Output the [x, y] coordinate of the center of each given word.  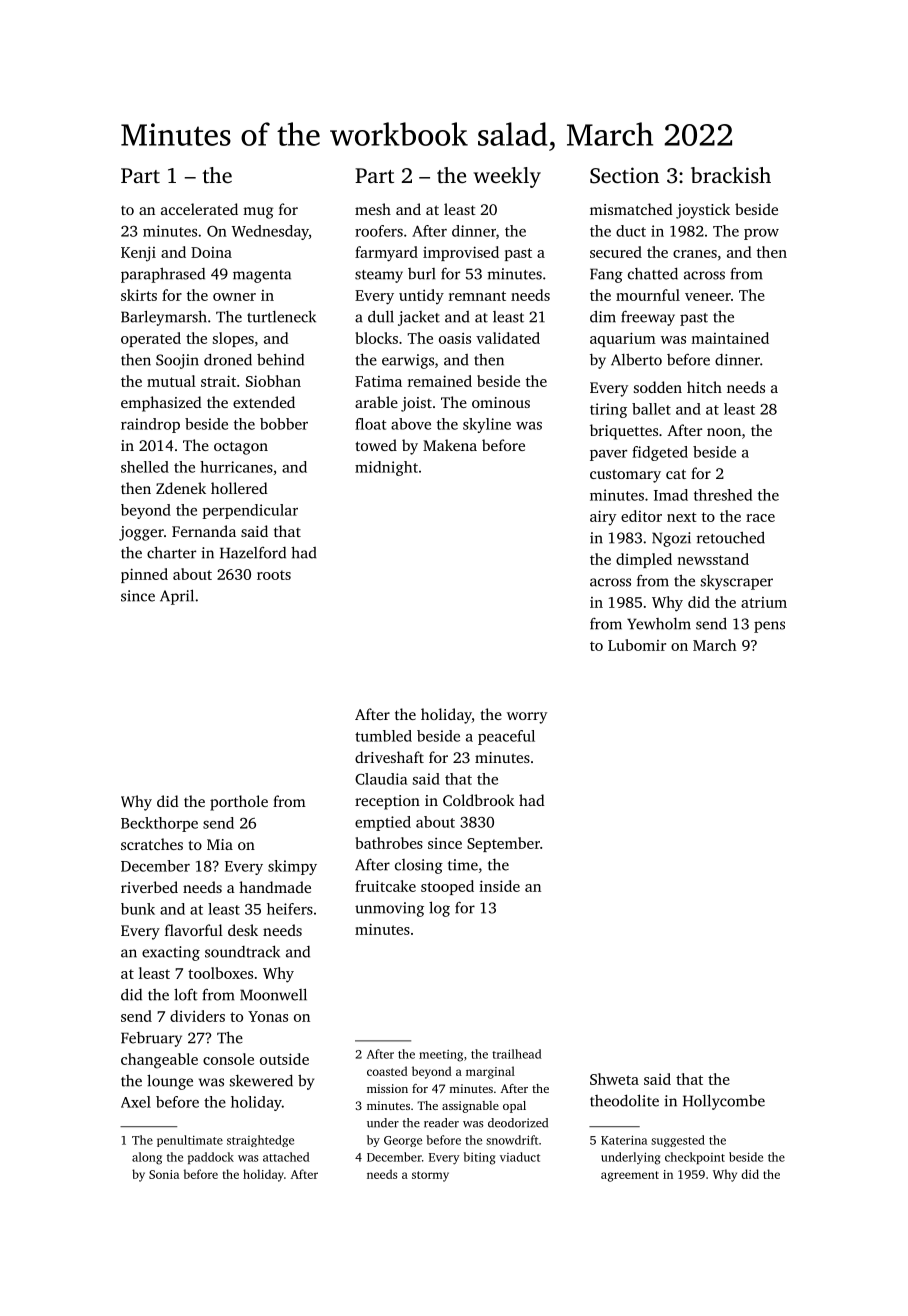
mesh [373, 209]
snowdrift [512, 1140]
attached [286, 1157]
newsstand [713, 559]
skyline [487, 425]
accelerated [199, 209]
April [177, 597]
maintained [730, 338]
